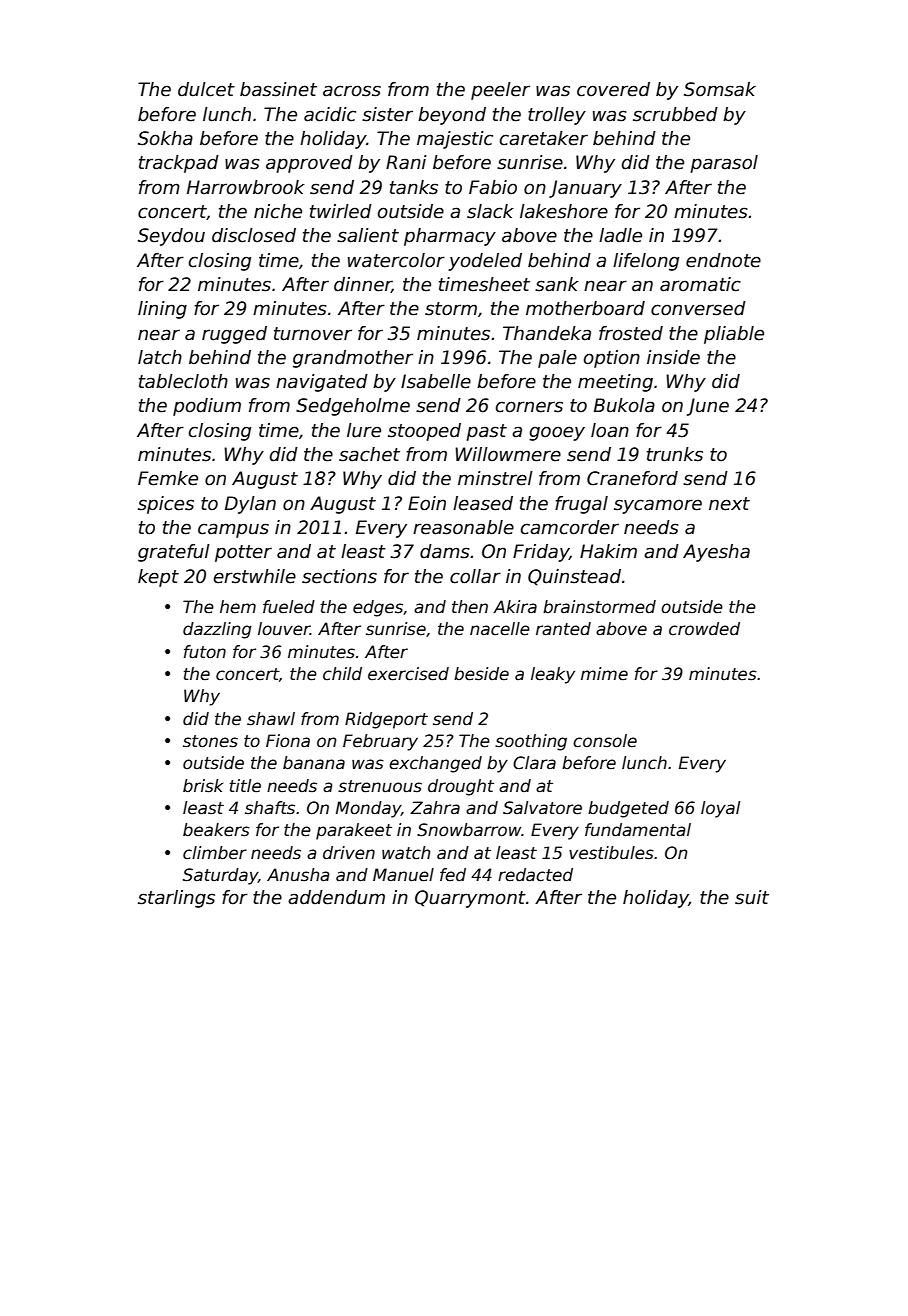 The height and width of the screenshot is (1316, 908). What do you see at coordinates (339, 576) in the screenshot?
I see `sections` at bounding box center [339, 576].
